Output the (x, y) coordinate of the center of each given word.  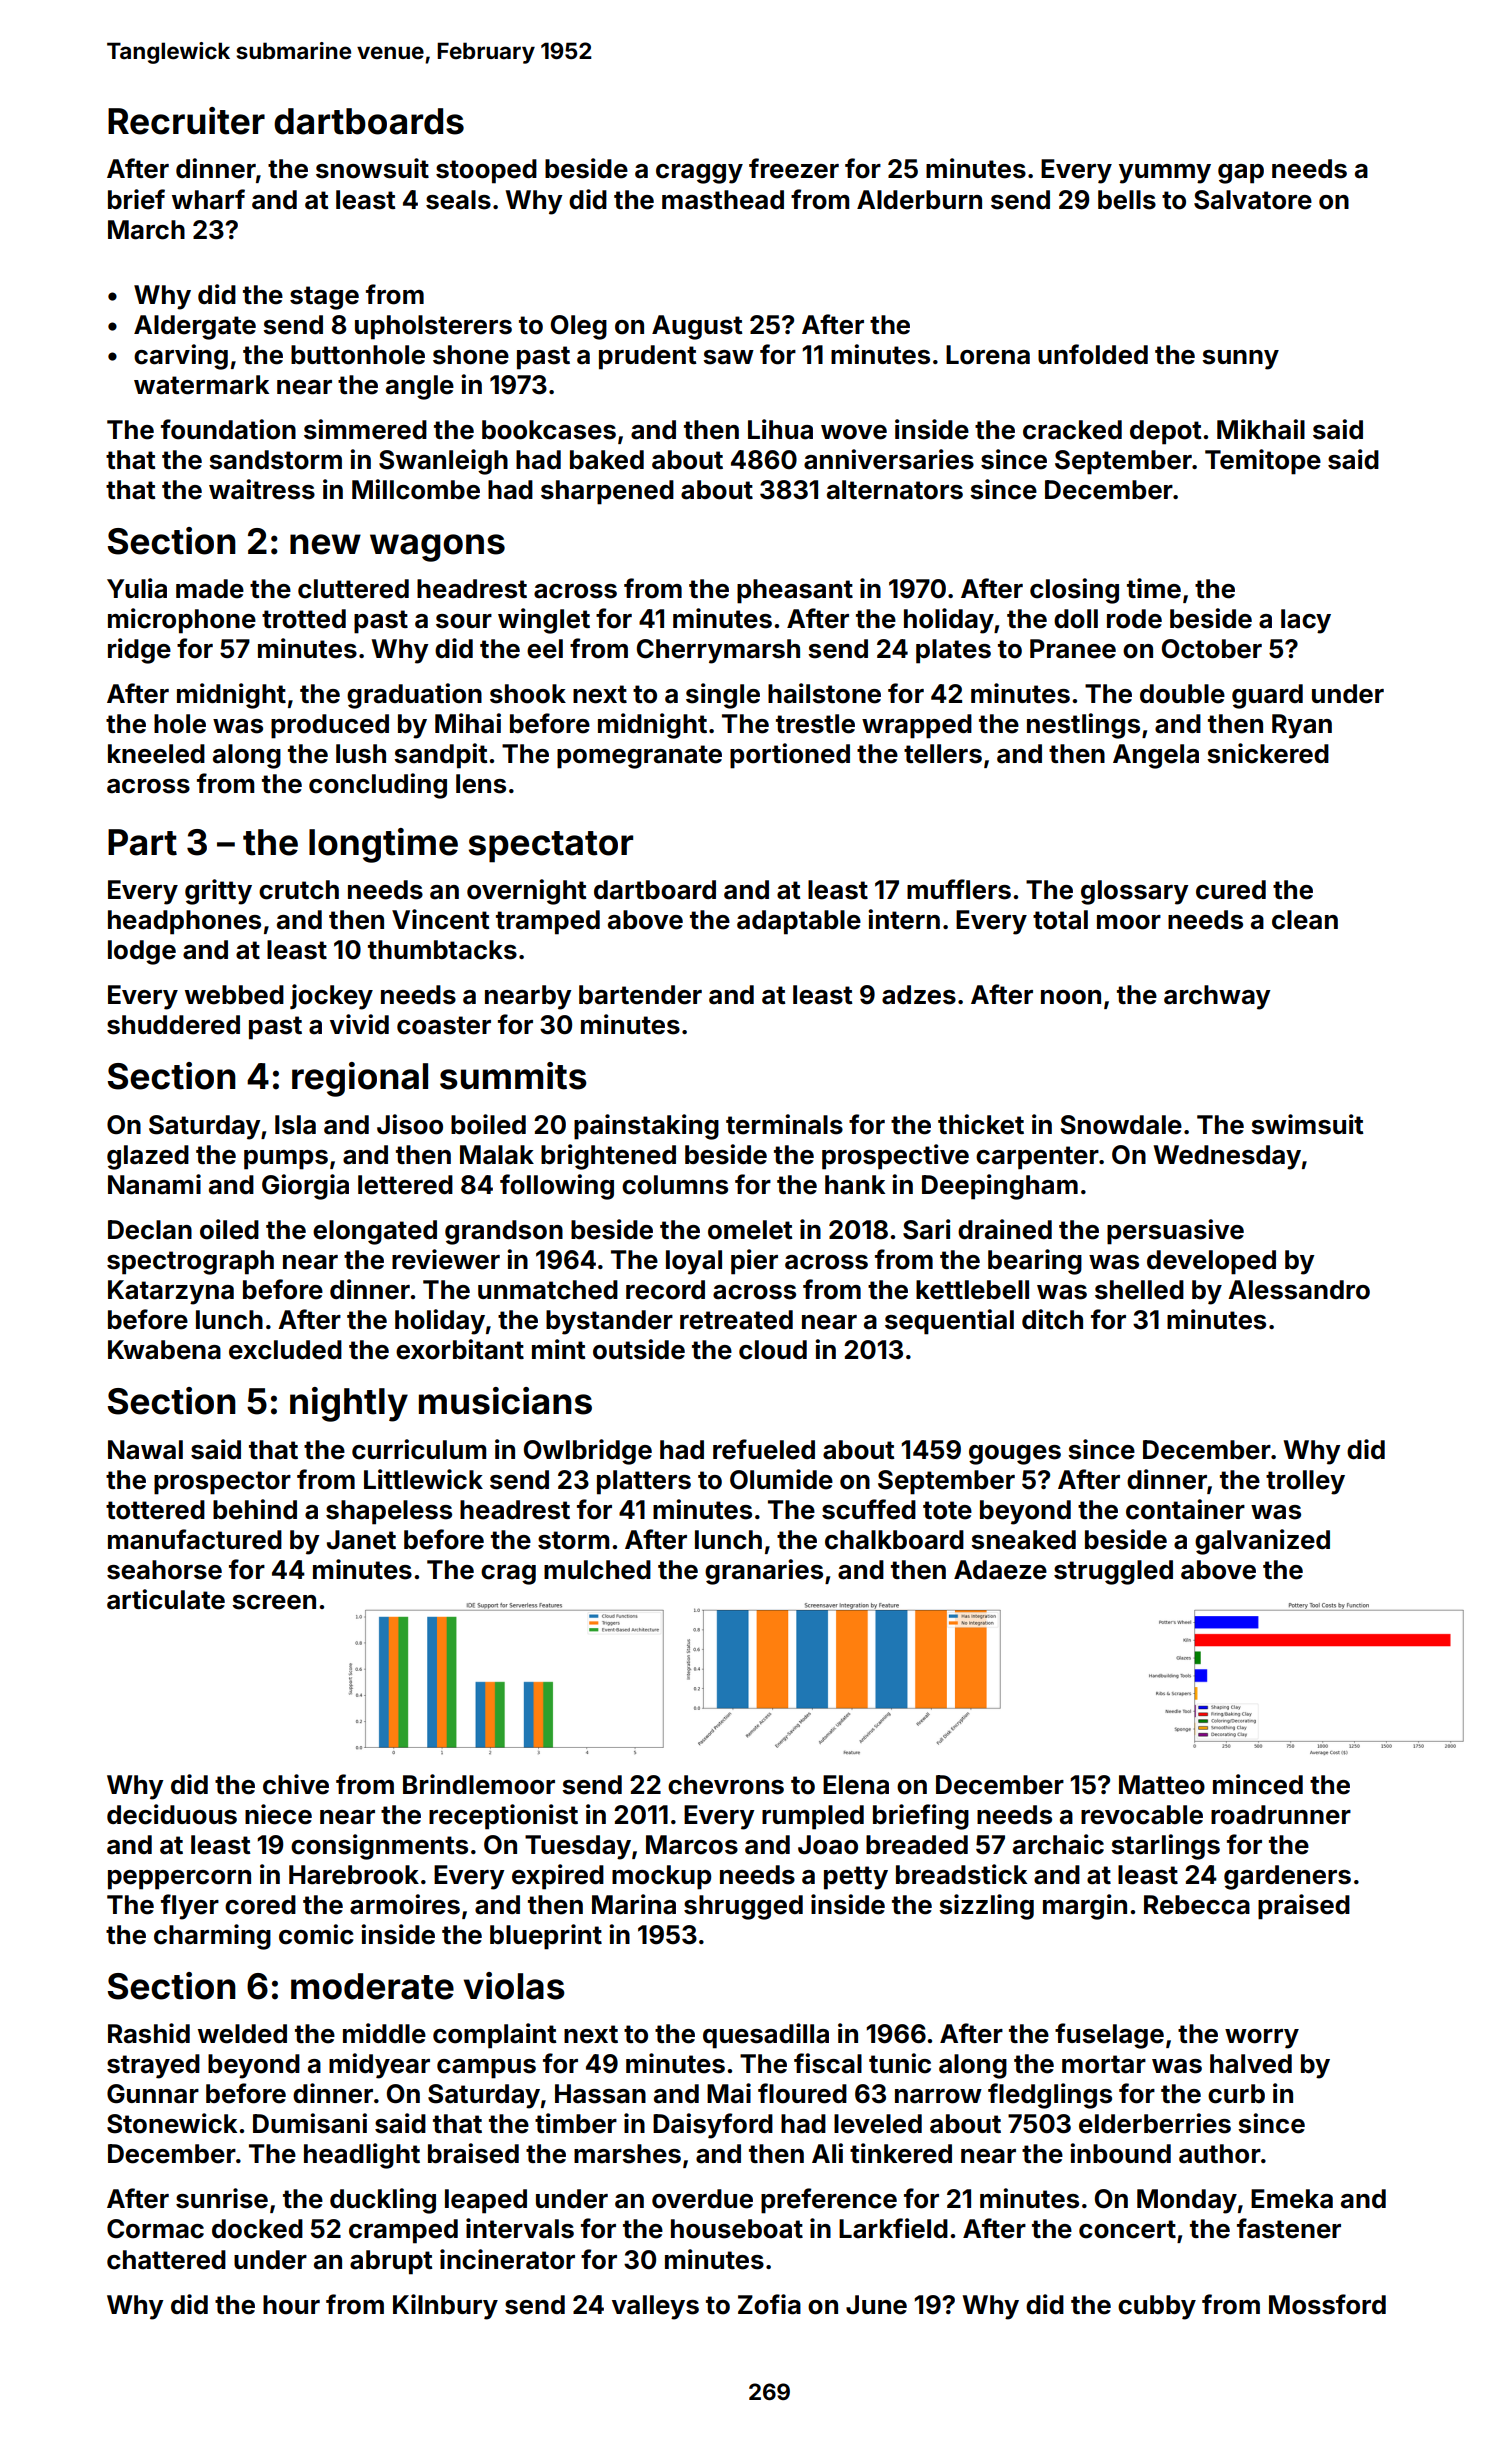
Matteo (1162, 1785)
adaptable (799, 922)
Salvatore (1253, 200)
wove (854, 432)
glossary (1135, 892)
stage (324, 298)
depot (1166, 432)
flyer (190, 1907)
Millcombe (416, 489)
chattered (166, 2260)
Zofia (769, 2304)
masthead (723, 200)
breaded (917, 1845)
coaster (444, 1025)
